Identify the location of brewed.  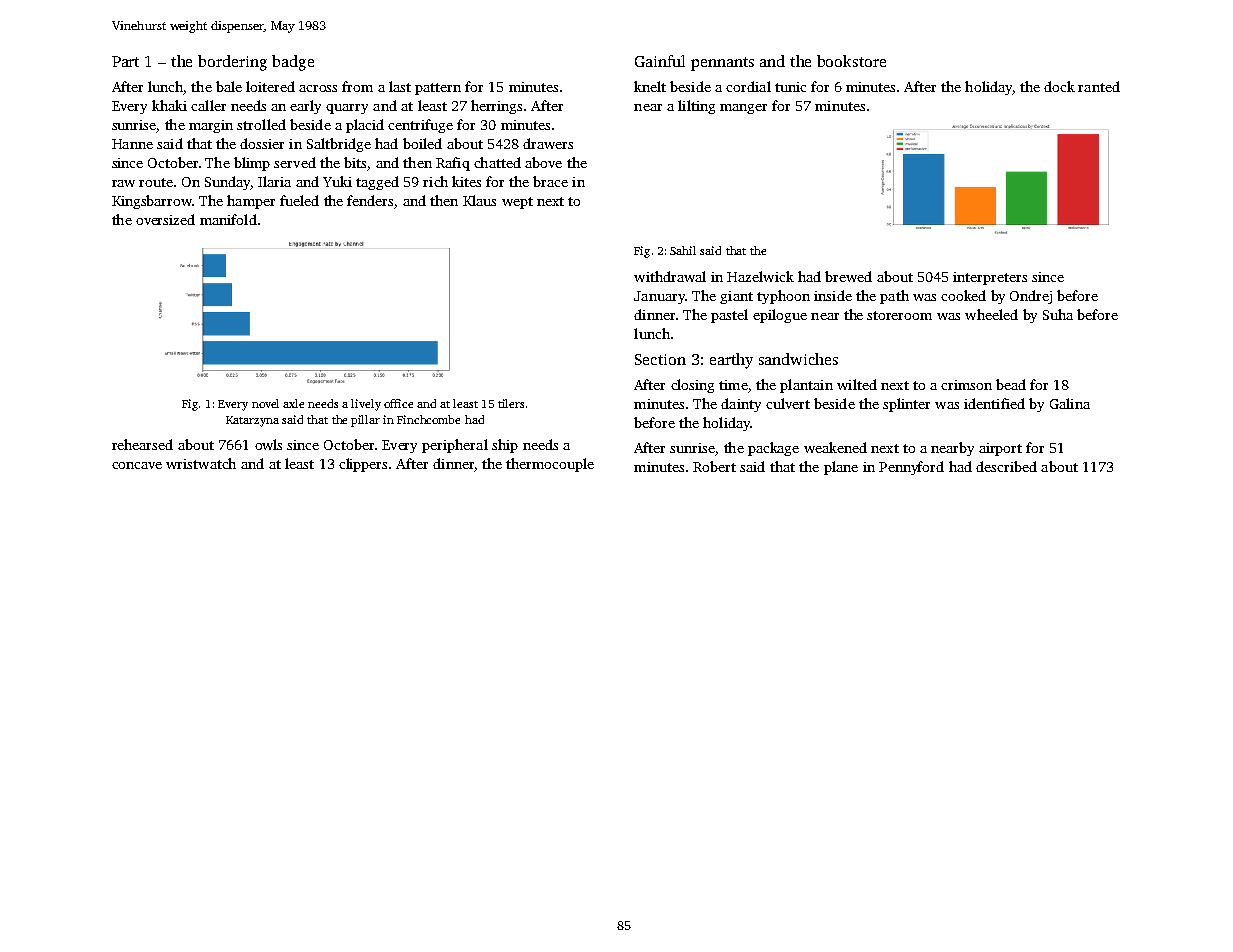
(848, 276).
